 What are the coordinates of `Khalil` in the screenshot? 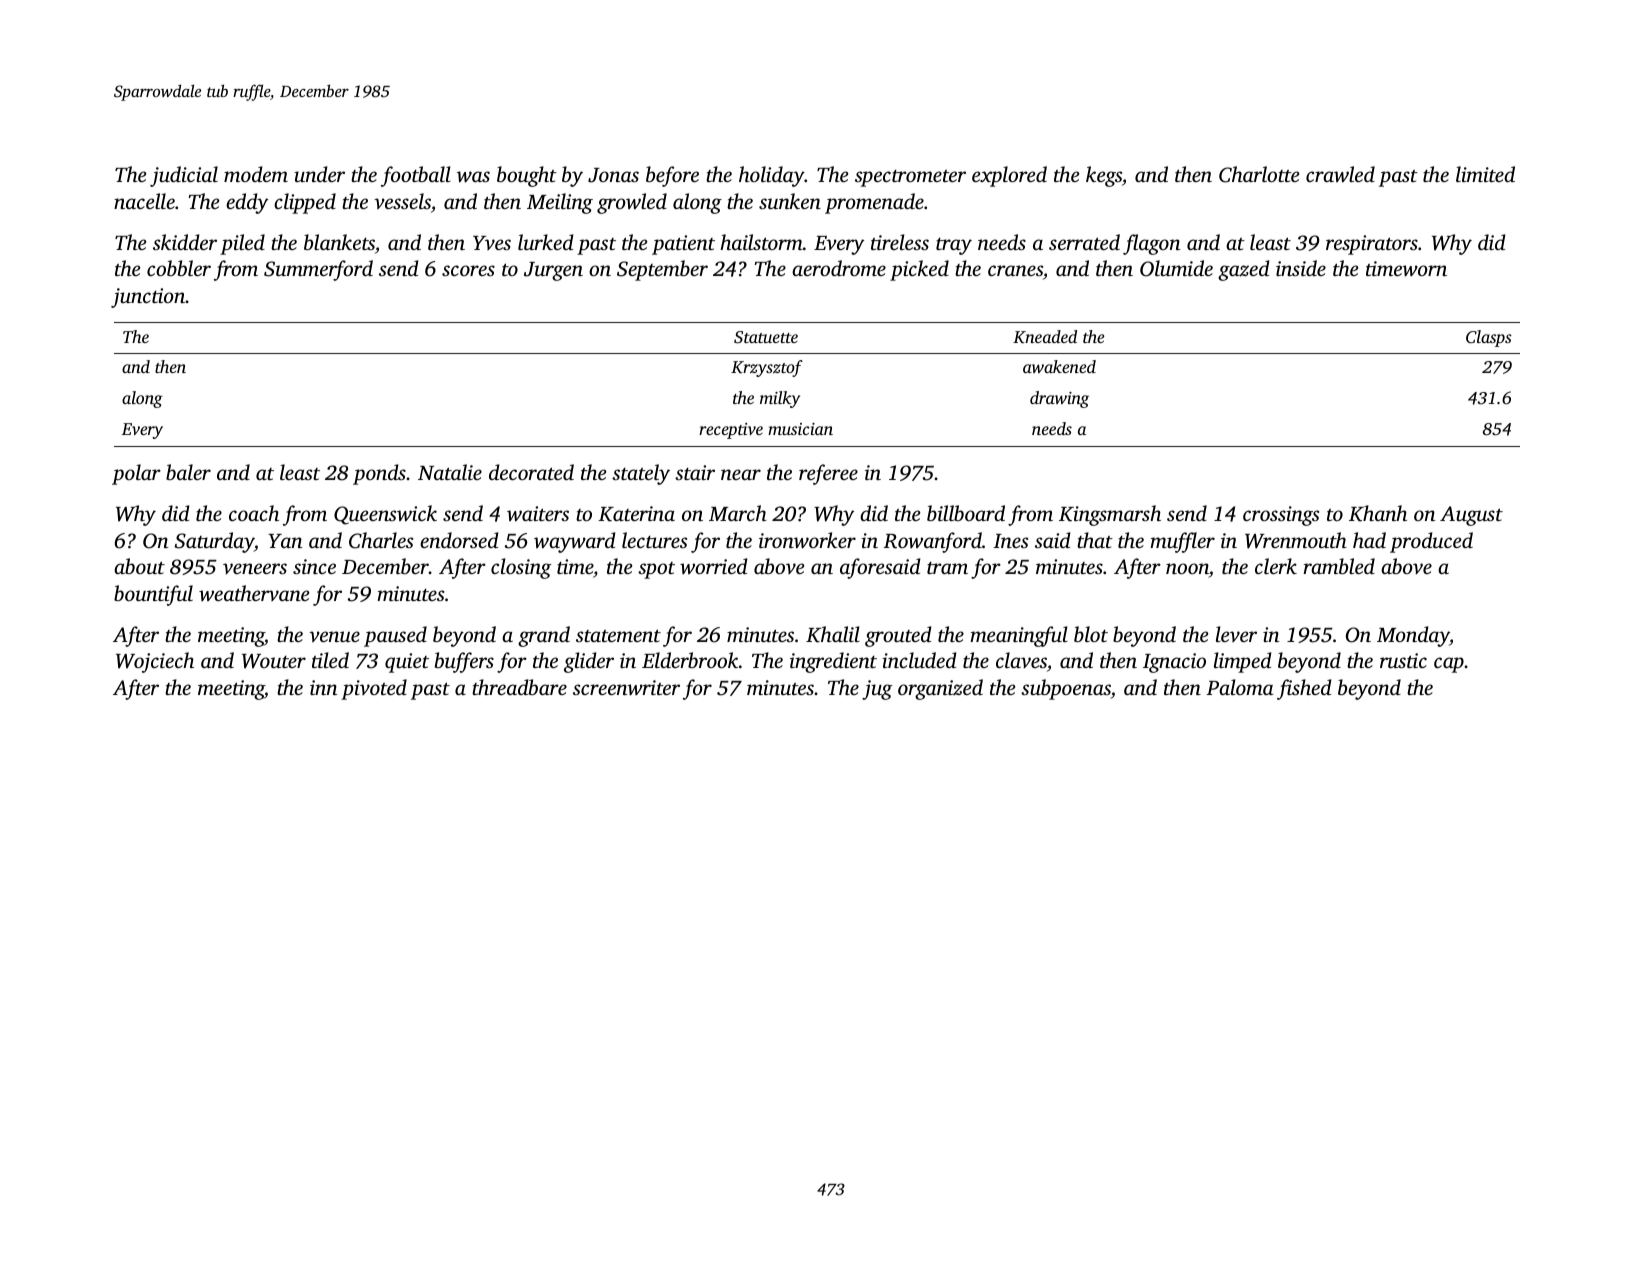 It's located at (833, 634).
